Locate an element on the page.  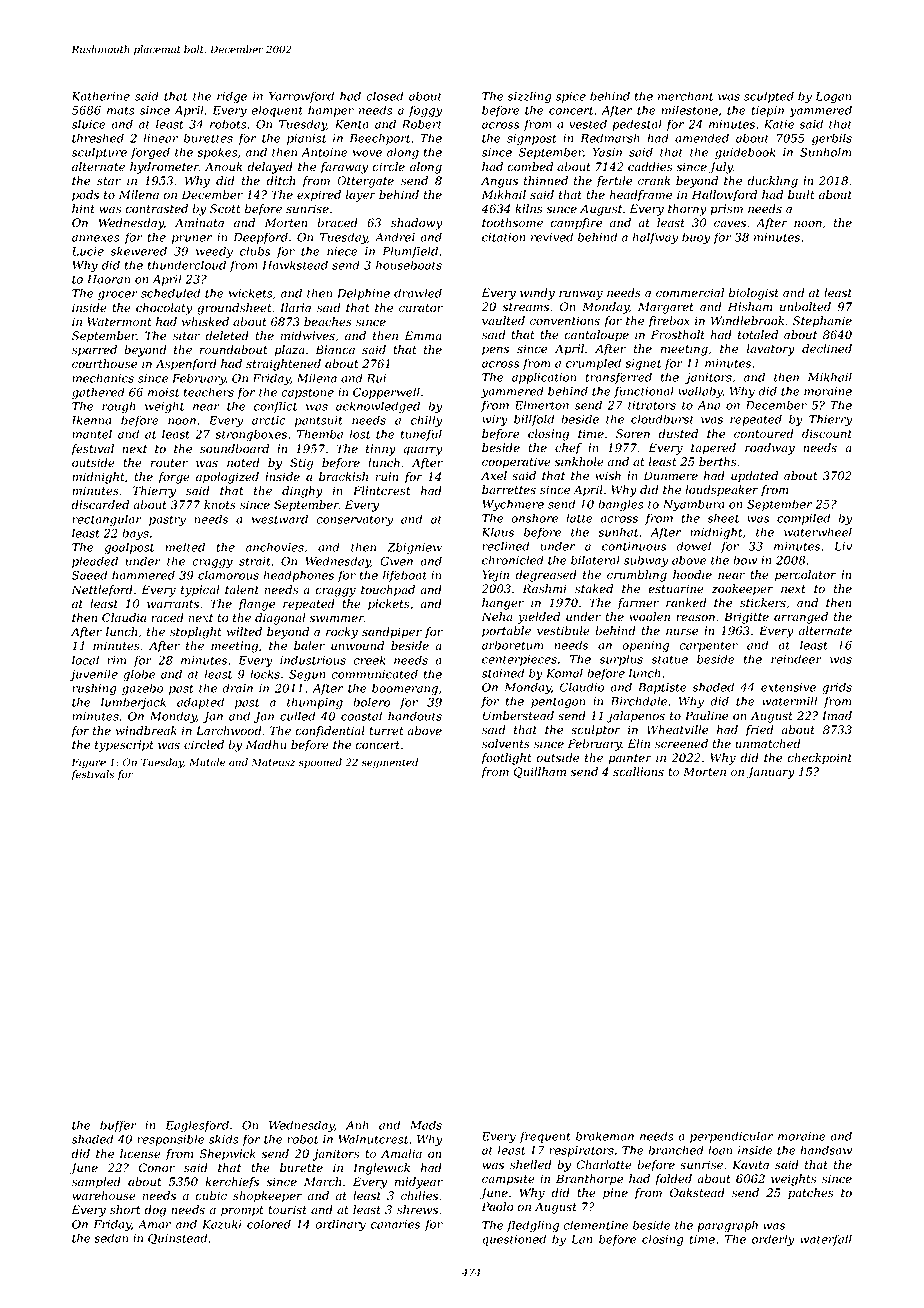
Katherine is located at coordinates (101, 96).
